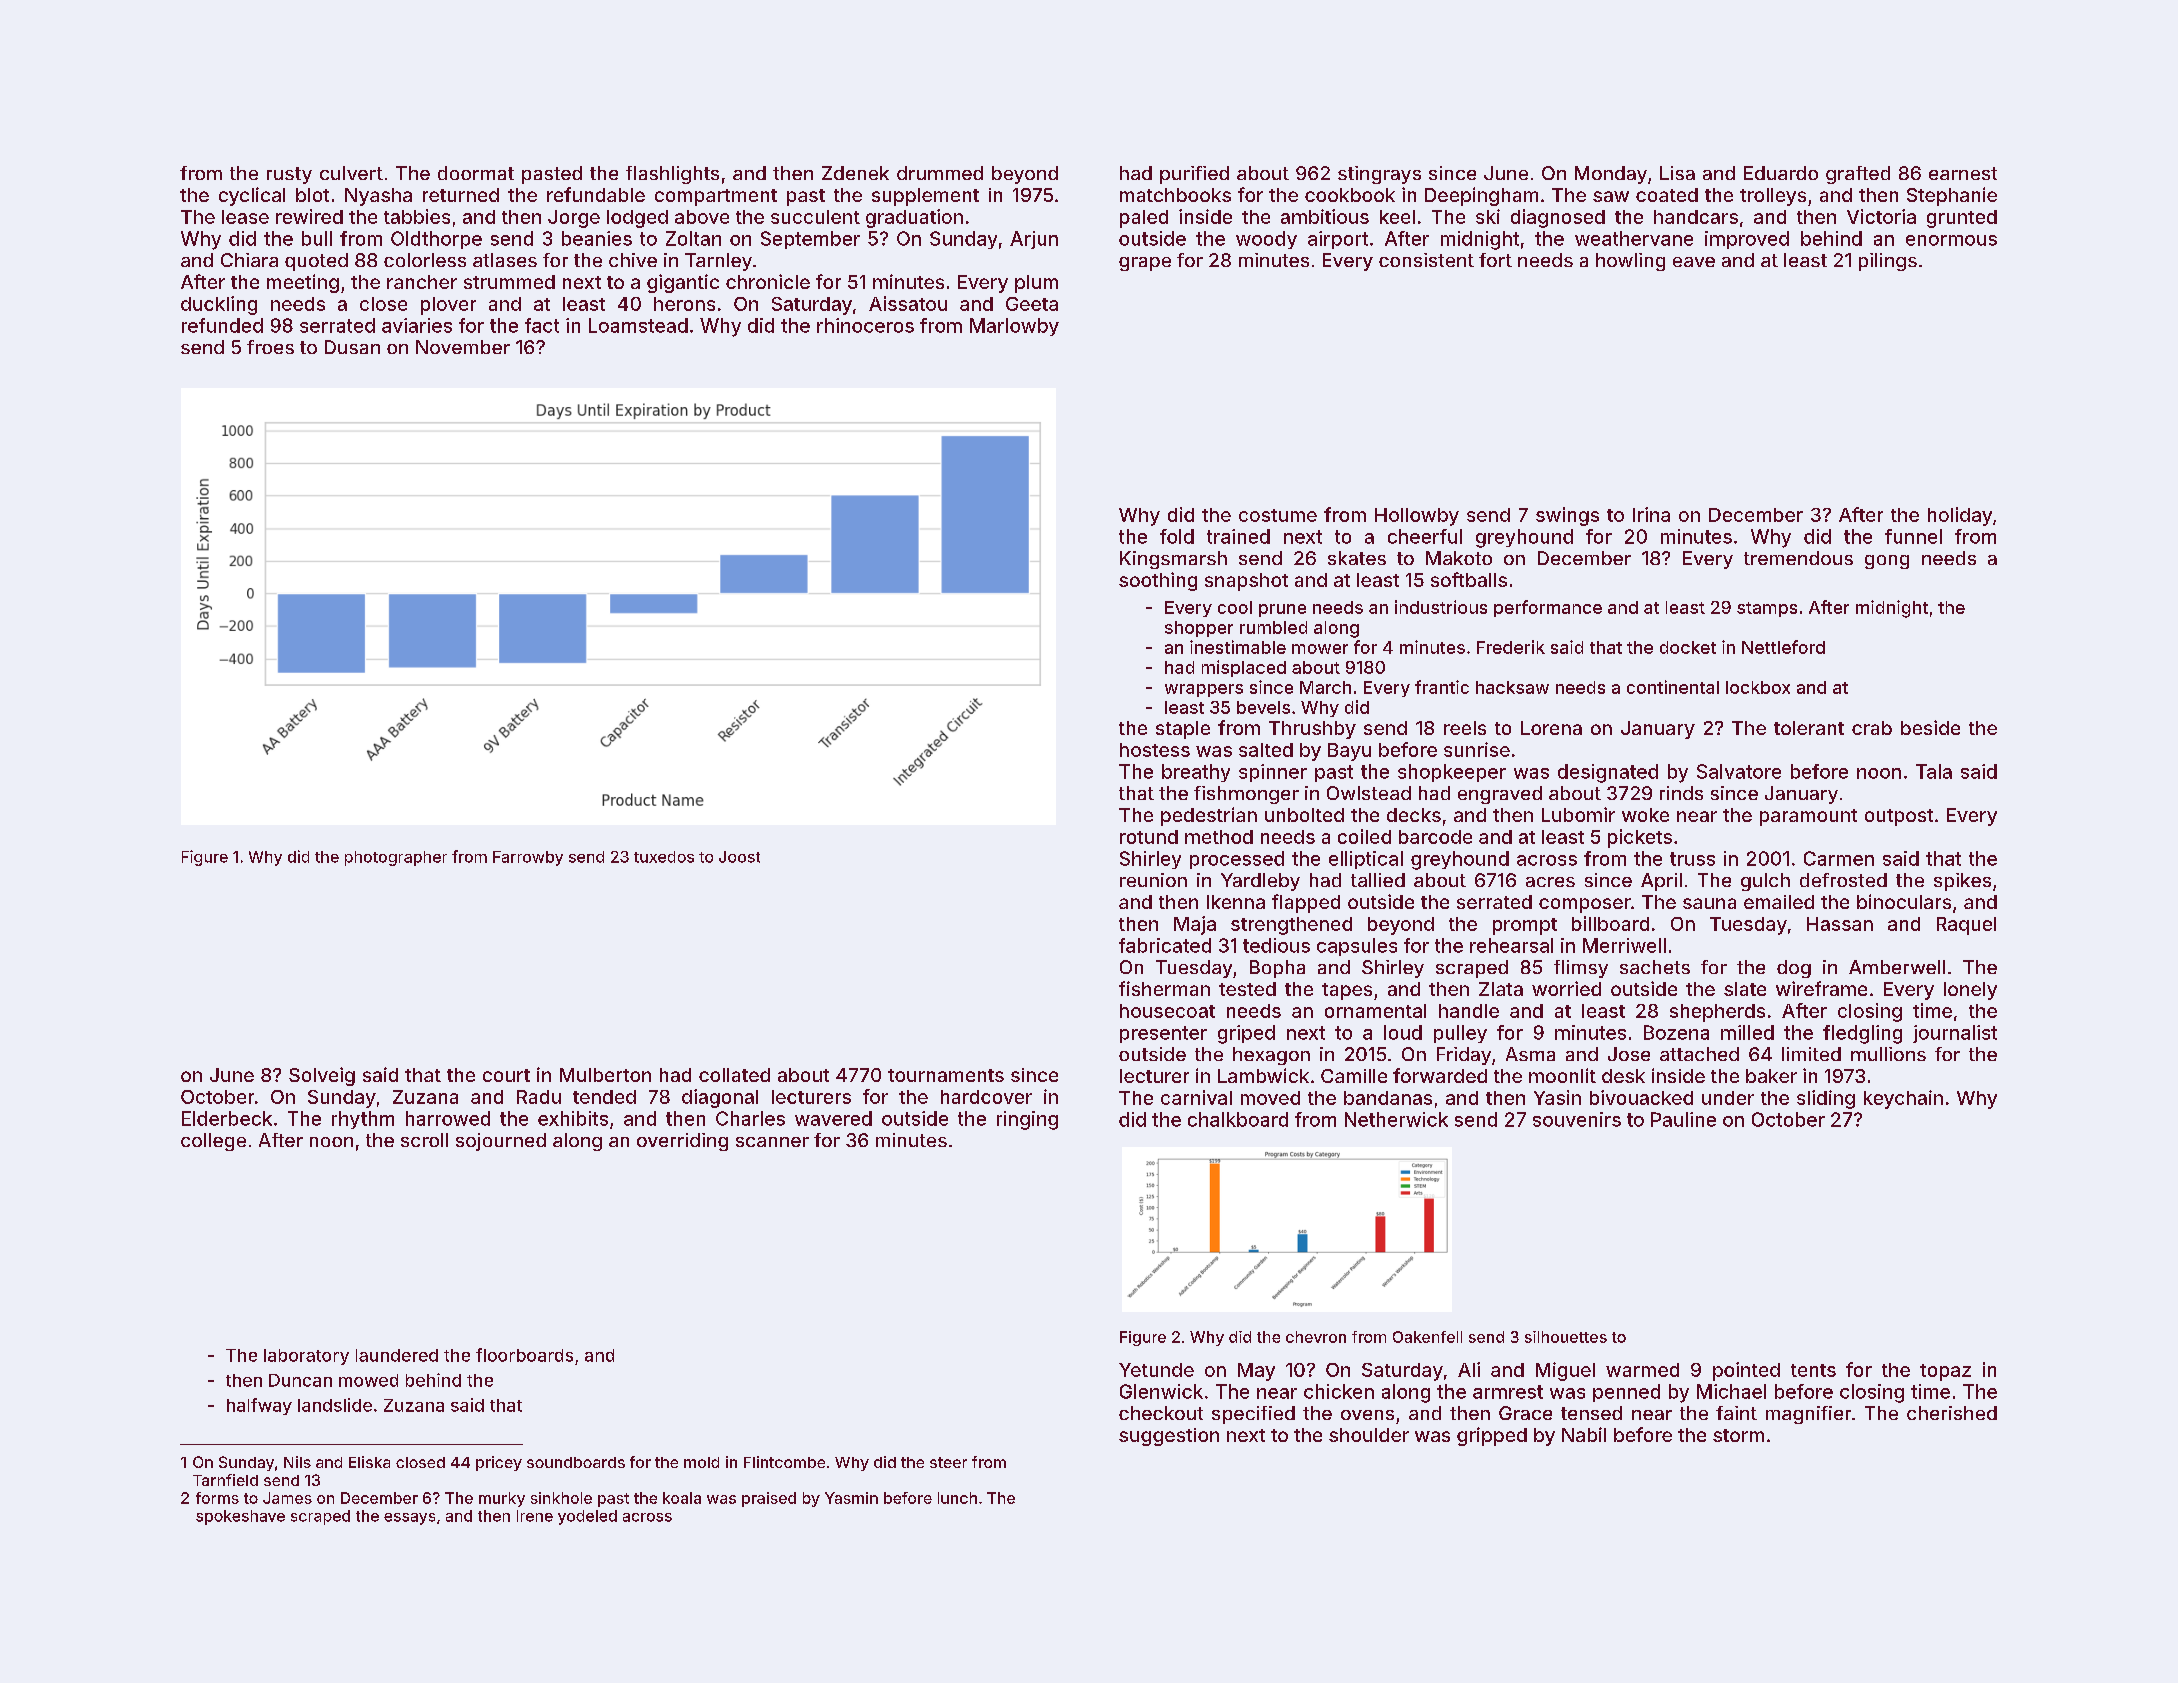 This screenshot has width=2178, height=1683. I want to click on laboratory, so click(306, 1357).
